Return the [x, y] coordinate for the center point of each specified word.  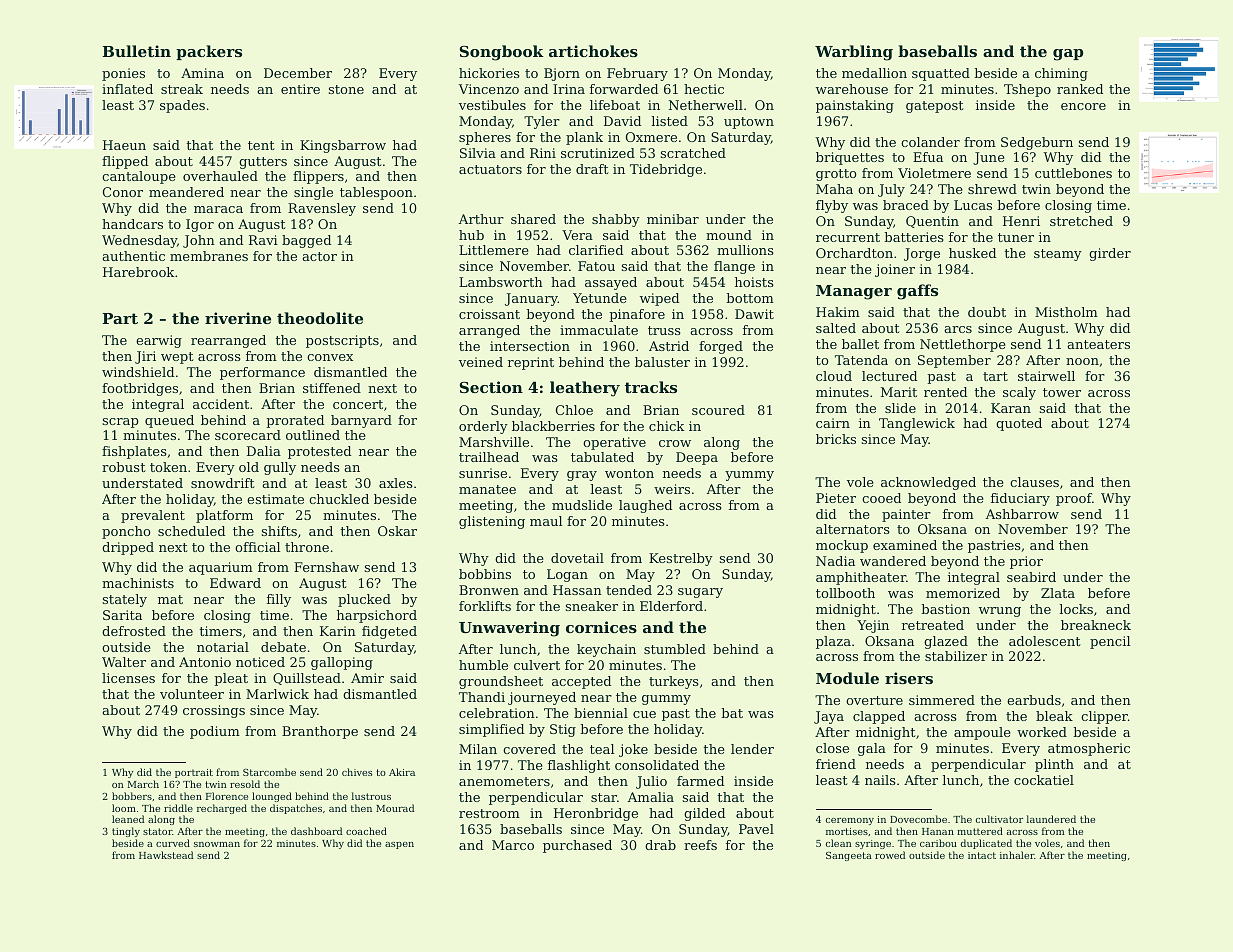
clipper [1104, 717]
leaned [128, 819]
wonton [629, 473]
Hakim [838, 312]
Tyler [542, 122]
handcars [132, 224]
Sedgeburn [1037, 143]
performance [262, 373]
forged [721, 347]
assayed [611, 283]
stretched [1081, 221]
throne [307, 547]
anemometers [504, 781]
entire [300, 89]
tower [1062, 392]
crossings [214, 711]
